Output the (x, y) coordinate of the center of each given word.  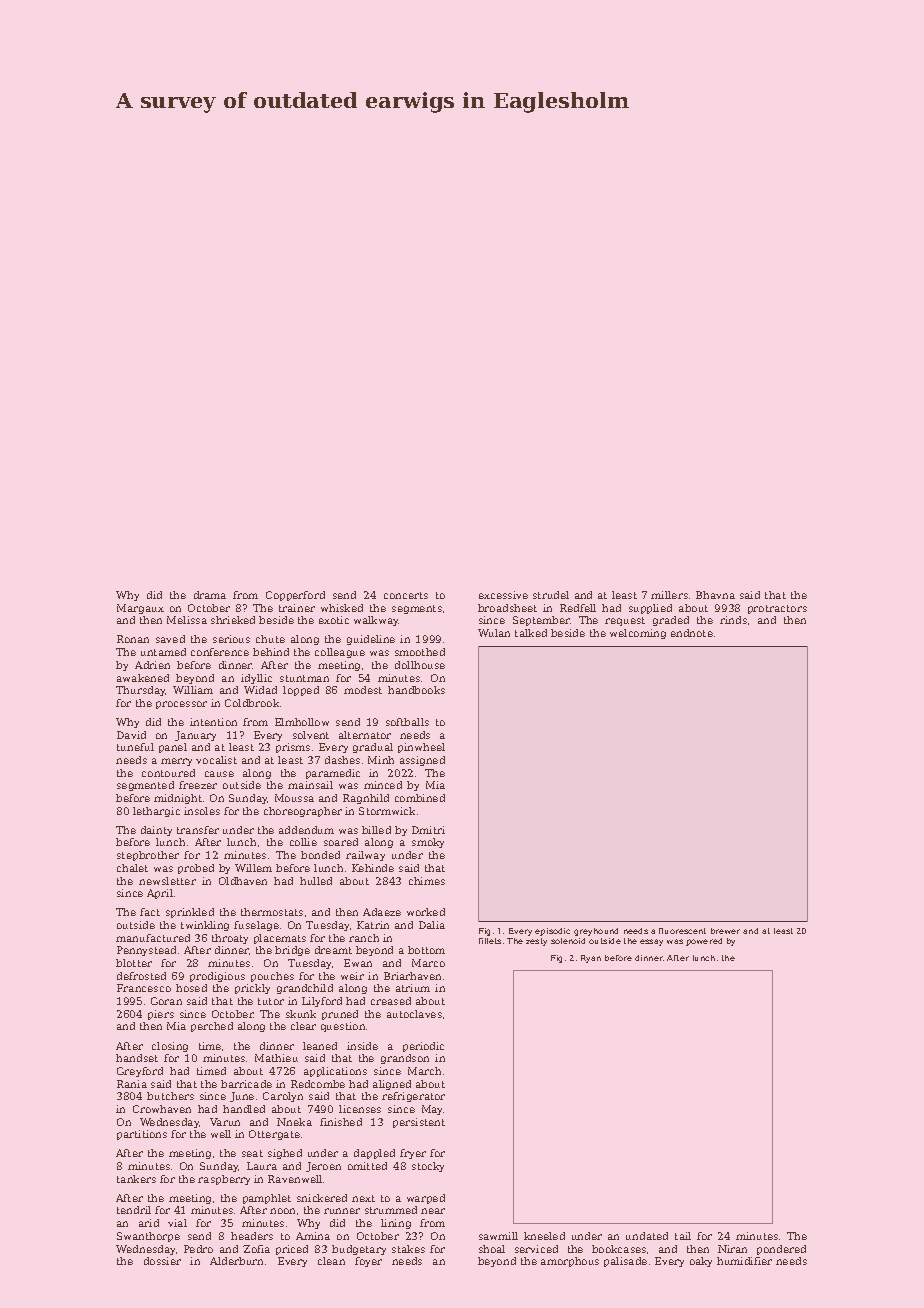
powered (704, 942)
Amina (313, 1236)
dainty (156, 831)
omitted (367, 1166)
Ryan (591, 959)
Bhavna (715, 595)
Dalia (432, 925)
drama (210, 595)
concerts (406, 595)
